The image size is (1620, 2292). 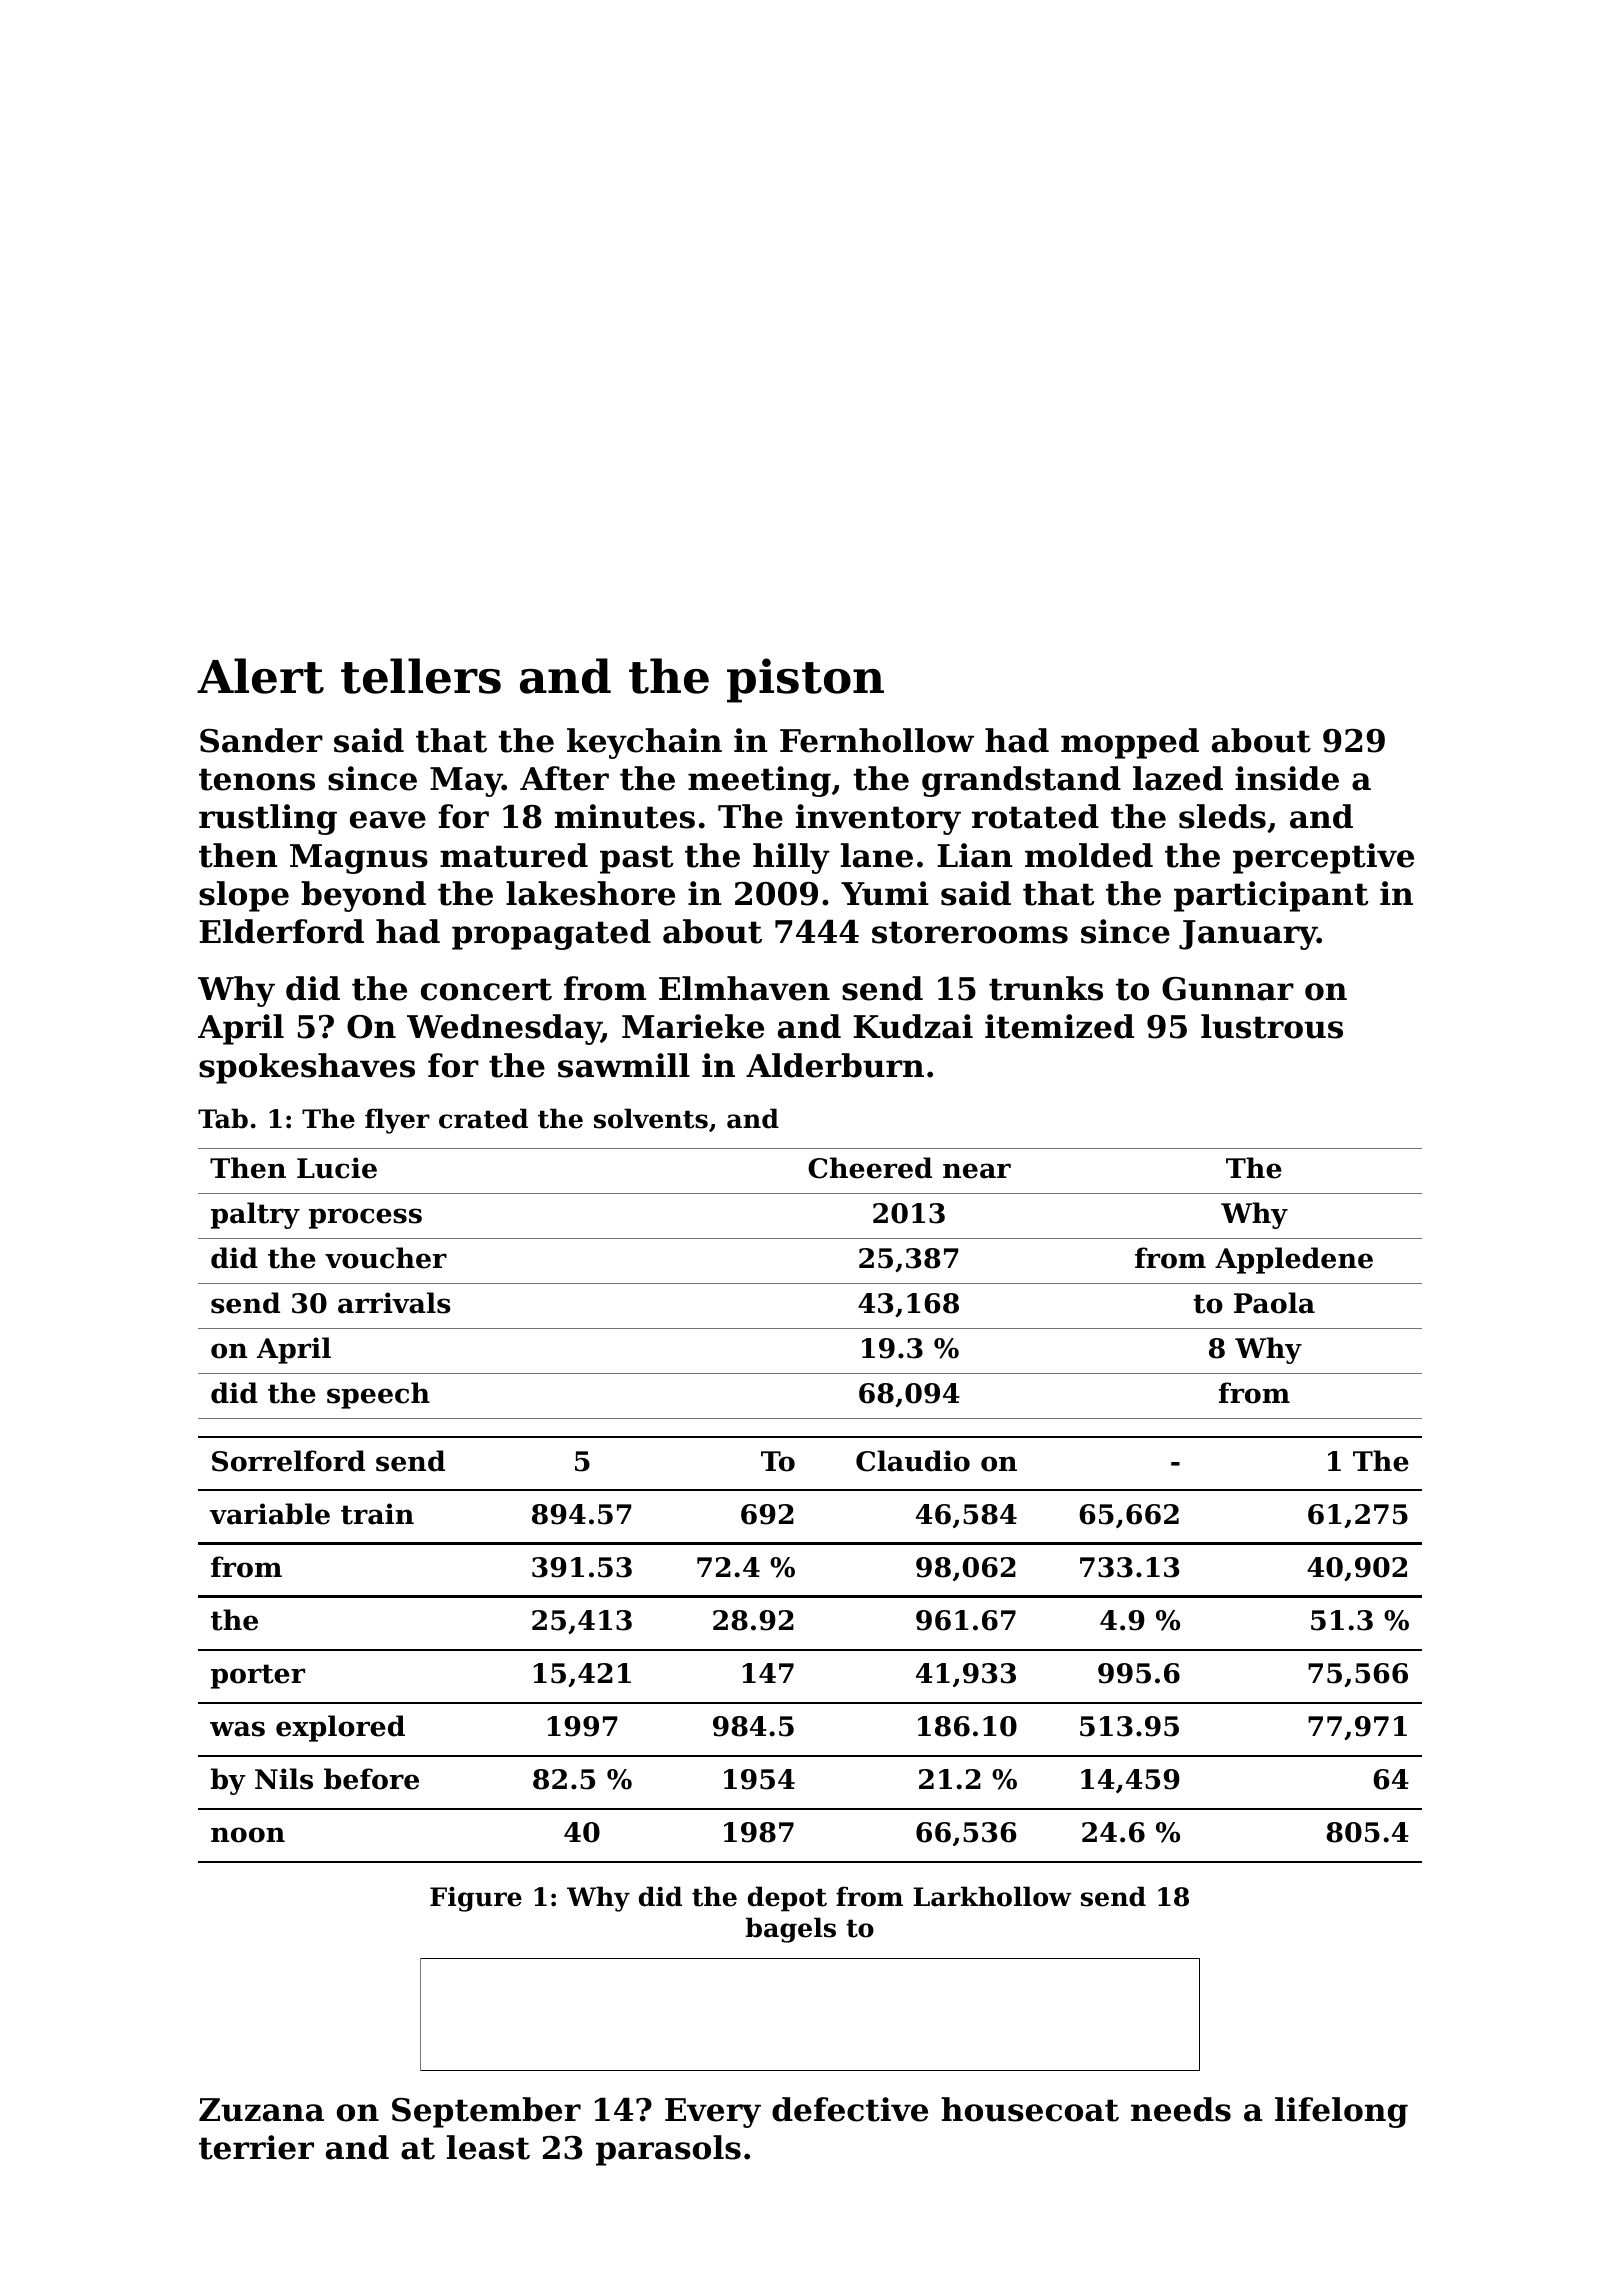 I want to click on Larkhollow, so click(x=992, y=1896).
